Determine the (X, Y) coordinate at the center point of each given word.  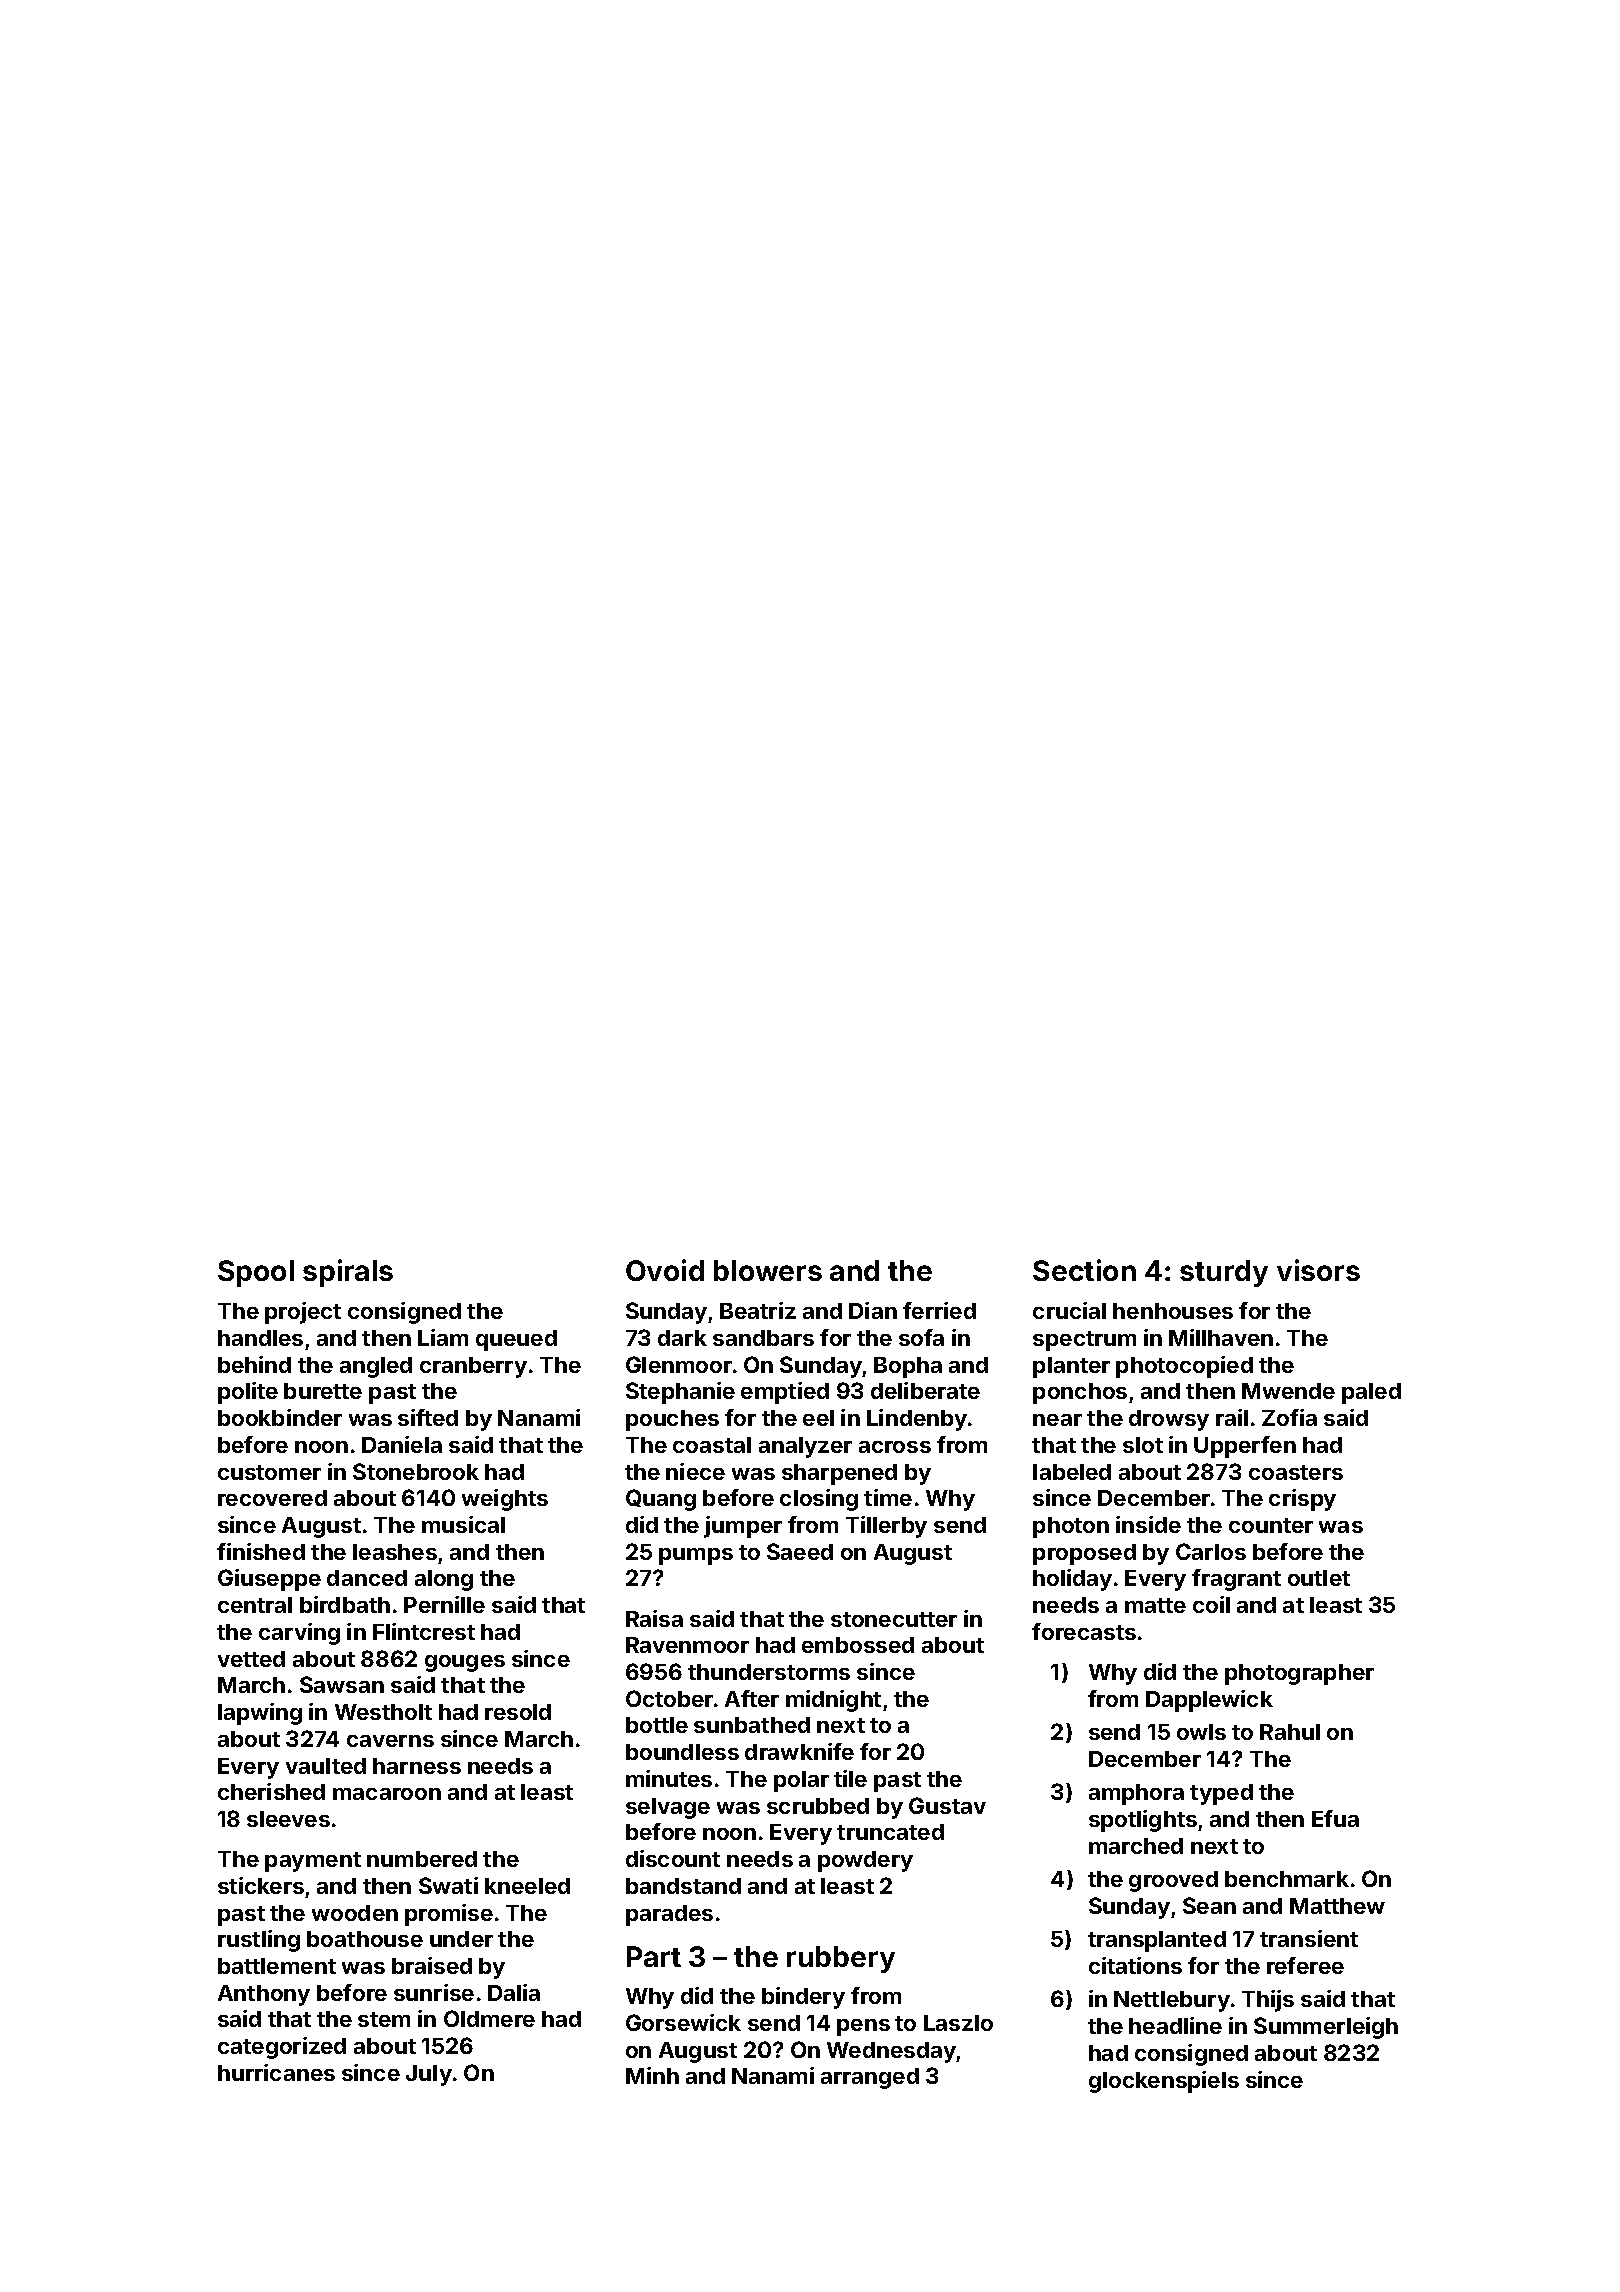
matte (1155, 1605)
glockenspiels (1164, 2082)
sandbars (763, 1338)
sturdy (1224, 1273)
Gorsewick (683, 2022)
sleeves (288, 1819)
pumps (696, 1556)
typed (1221, 1794)
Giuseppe (269, 1580)
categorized (282, 2048)
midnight (833, 1701)
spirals (348, 1273)
